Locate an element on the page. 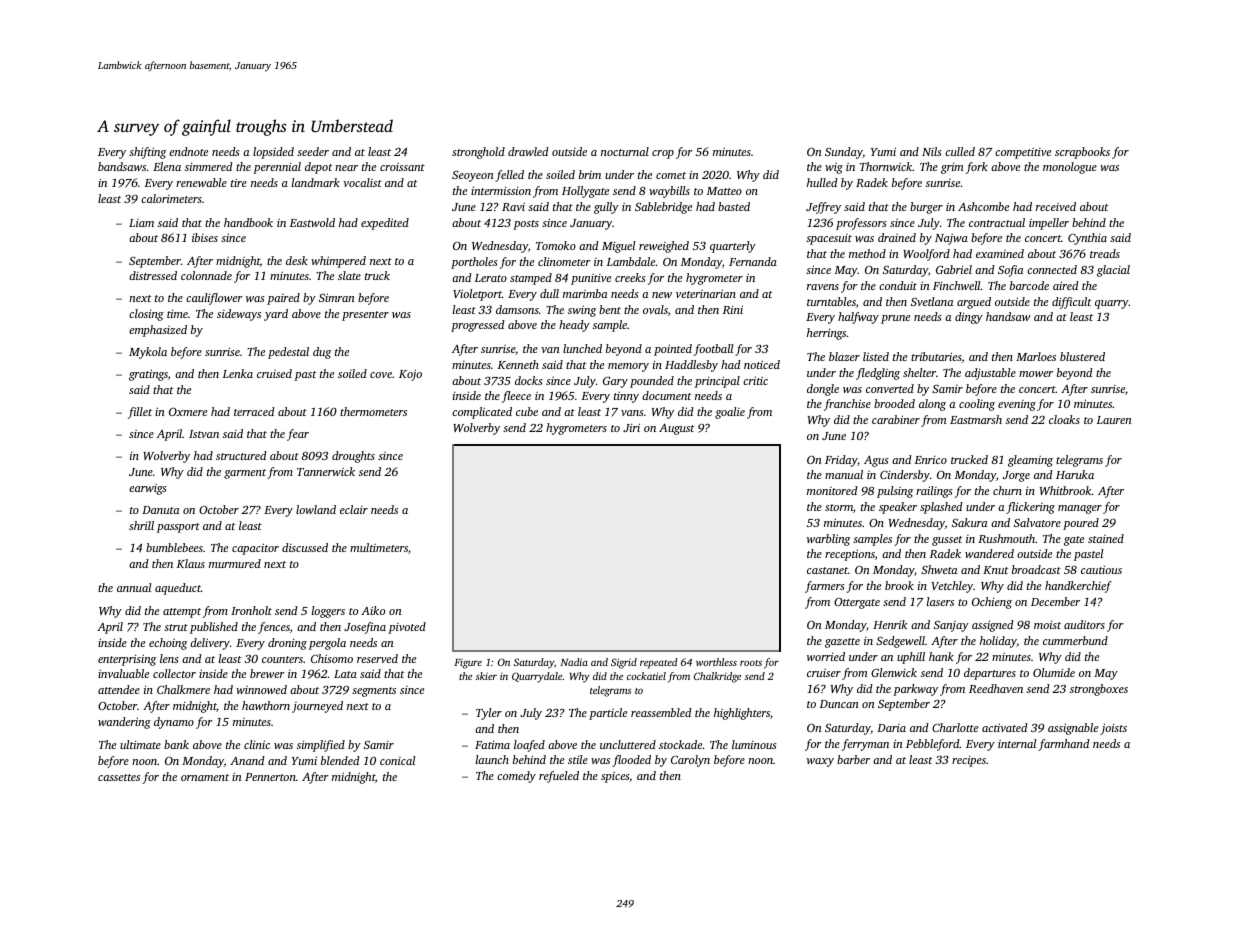 The height and width of the page is (952, 1233). Eastmarsh is located at coordinates (976, 419).
